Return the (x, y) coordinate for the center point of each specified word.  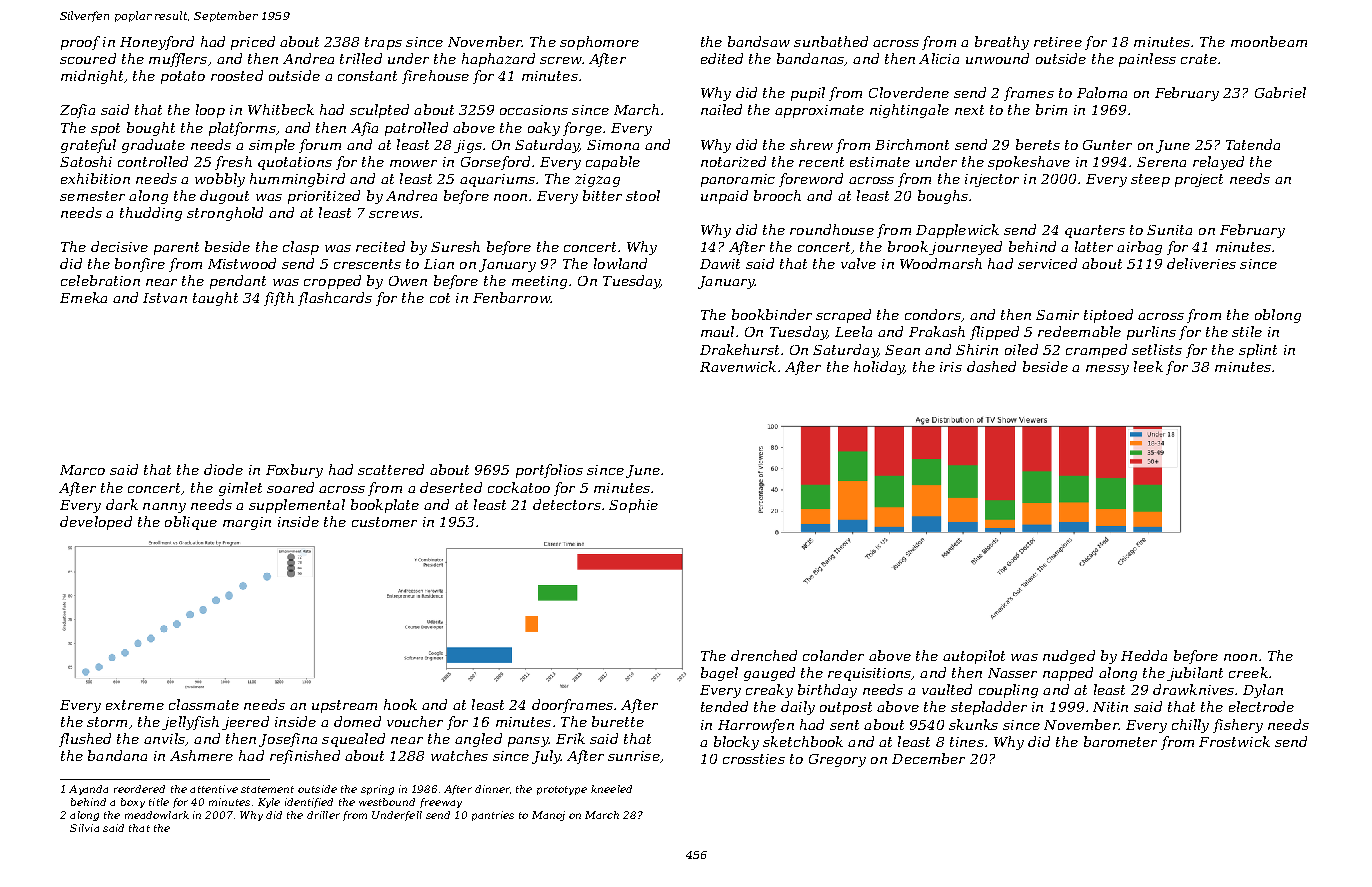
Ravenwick (738, 366)
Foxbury (294, 471)
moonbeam (1269, 41)
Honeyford (157, 43)
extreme (135, 705)
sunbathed (831, 41)
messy (1107, 370)
